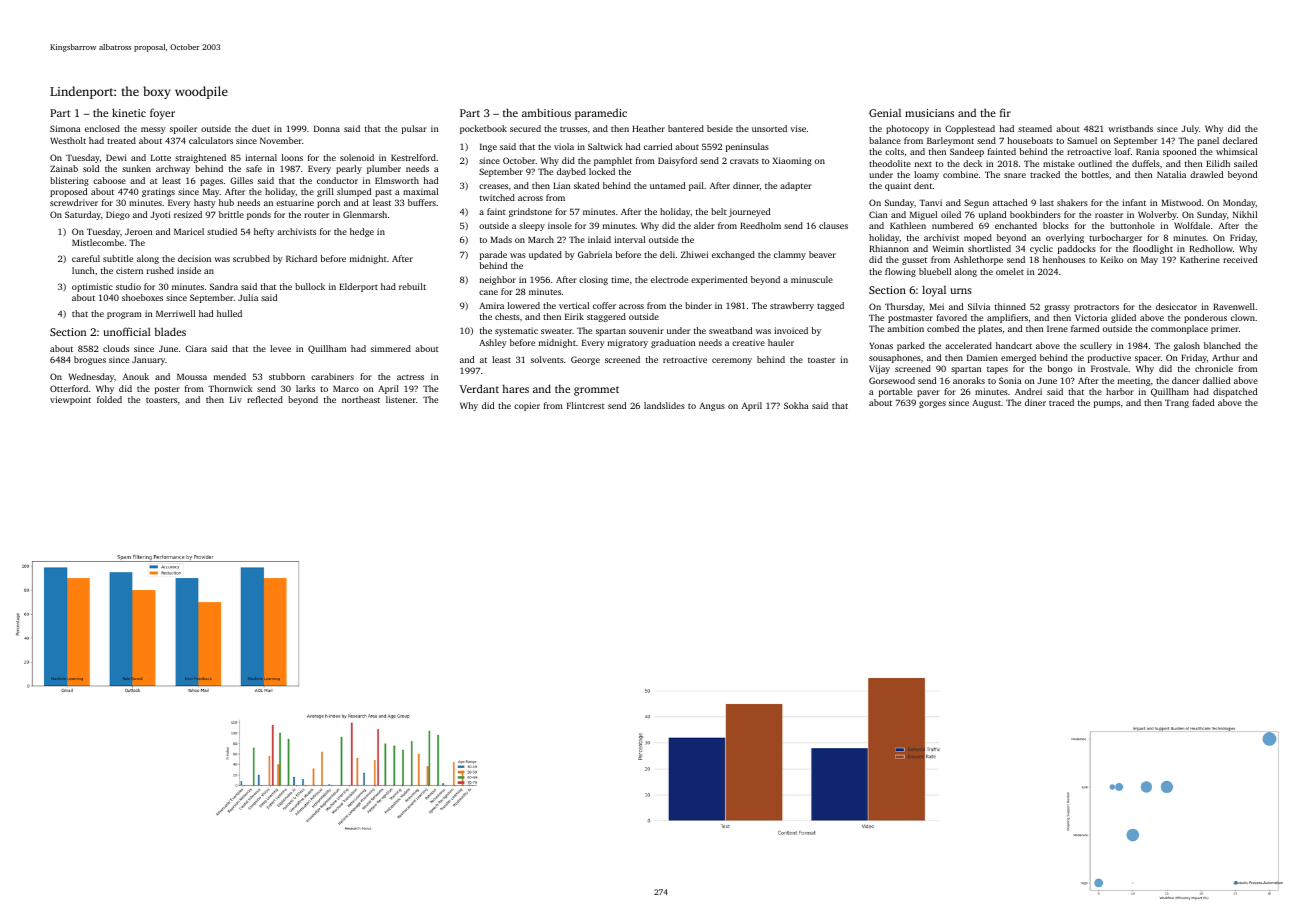  Describe the element at coordinates (412, 286) in the screenshot. I see `rebuilt` at that location.
